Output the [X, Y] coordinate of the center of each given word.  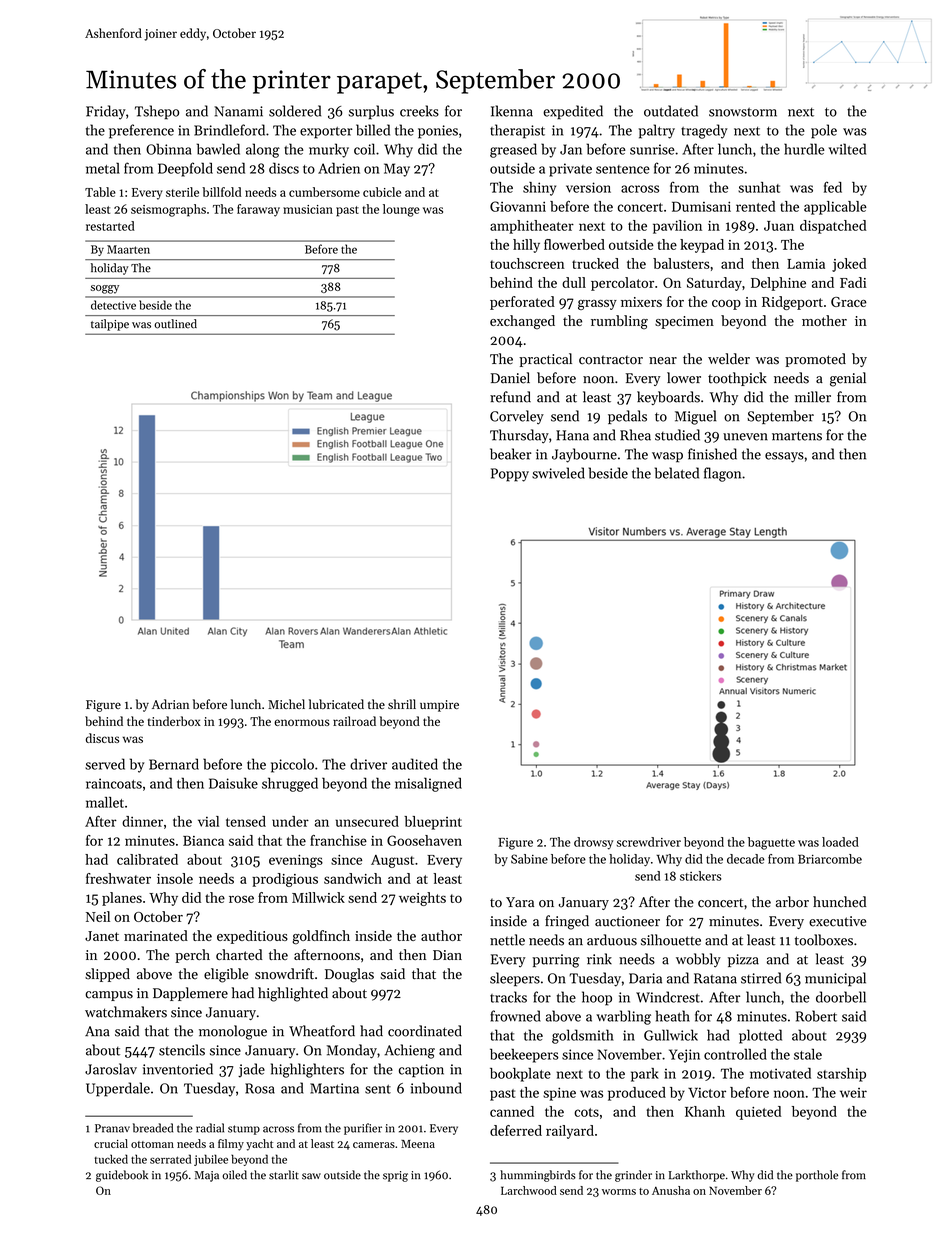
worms [619, 1192]
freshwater [118, 878]
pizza [743, 960]
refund [510, 397]
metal [103, 168]
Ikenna [512, 111]
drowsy [593, 843]
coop [726, 305]
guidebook [122, 1176]
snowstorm [743, 112]
